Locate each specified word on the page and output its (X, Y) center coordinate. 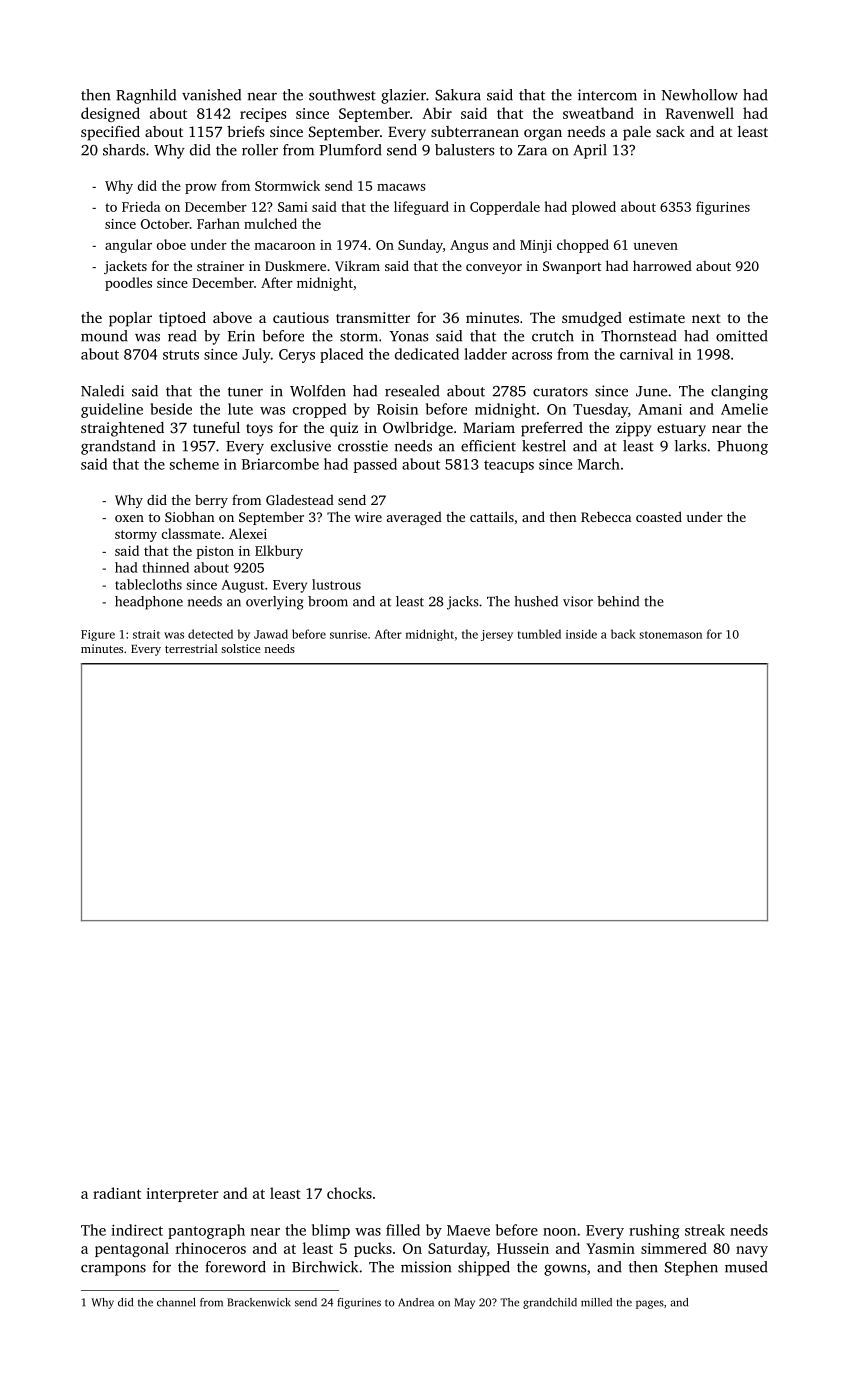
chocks (349, 1193)
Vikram (357, 265)
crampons (113, 1270)
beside (171, 409)
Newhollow (699, 95)
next (706, 318)
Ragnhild (146, 96)
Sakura (458, 95)
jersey (497, 635)
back (623, 634)
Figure (98, 635)
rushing (654, 1231)
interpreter (182, 1195)
